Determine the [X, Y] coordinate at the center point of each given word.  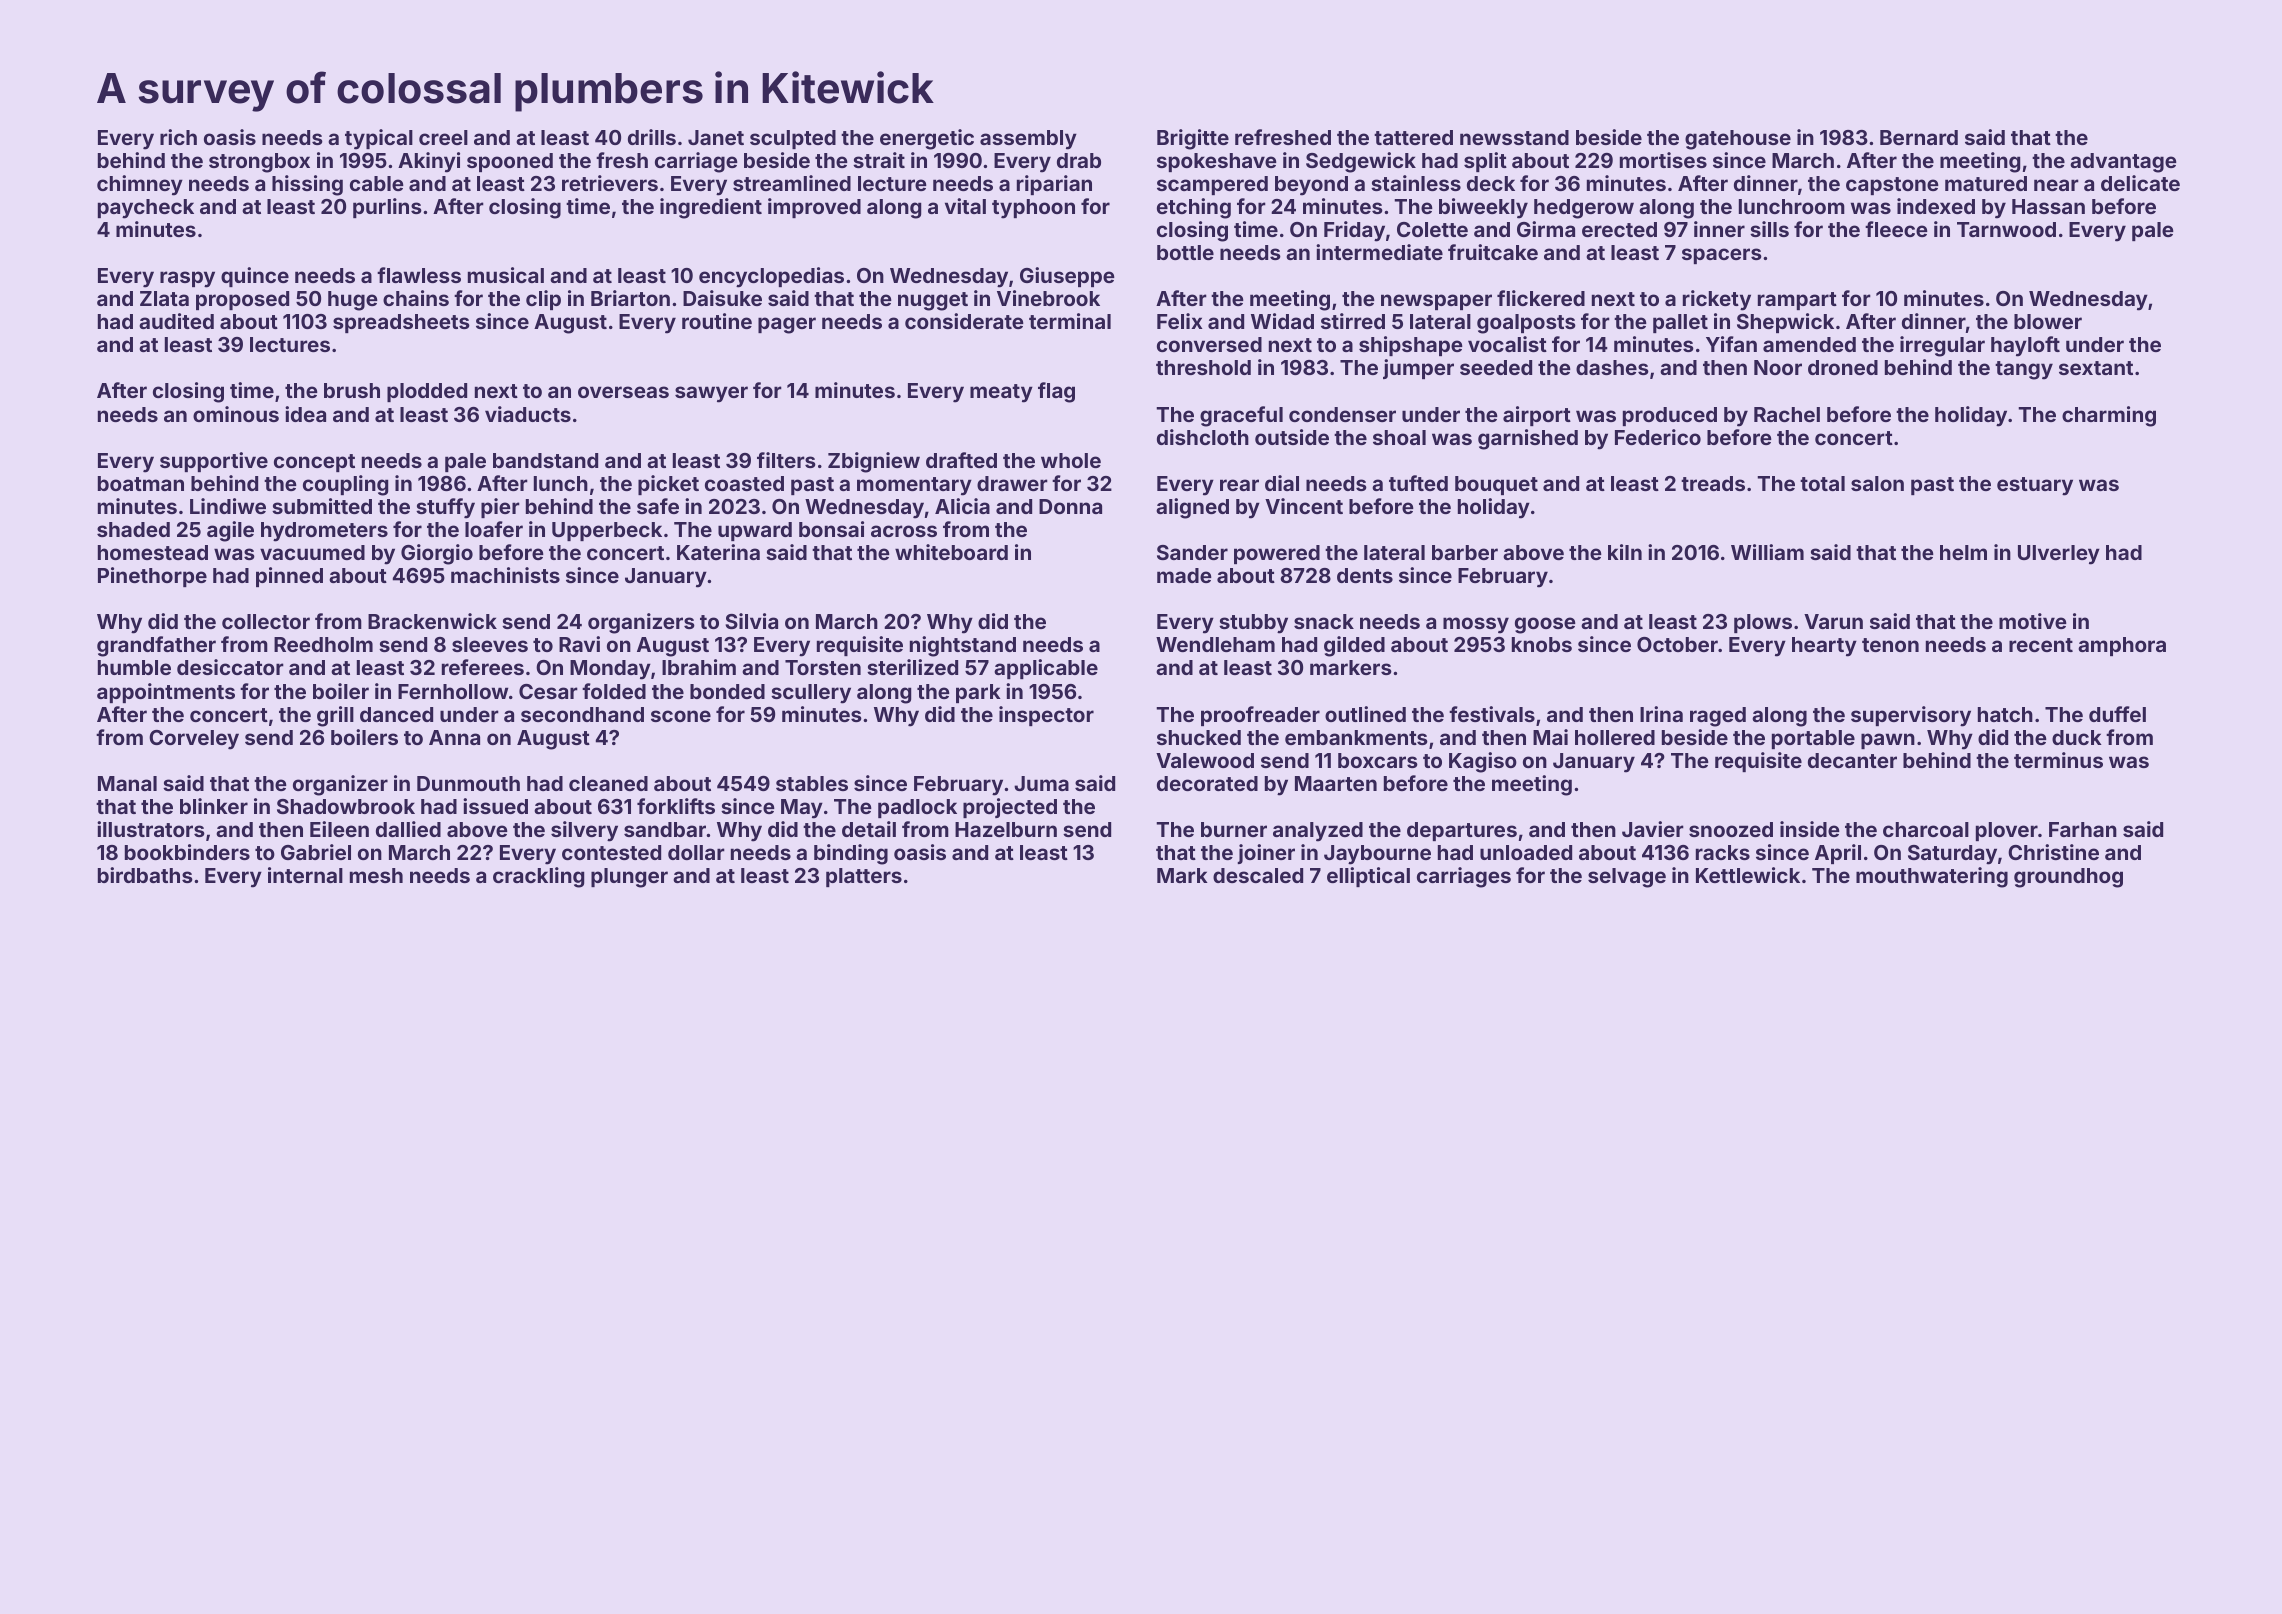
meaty [1001, 393]
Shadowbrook [346, 806]
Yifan [1731, 344]
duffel [2117, 714]
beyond [1311, 186]
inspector [1046, 716]
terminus [2058, 760]
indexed [1936, 206]
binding [851, 854]
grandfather [156, 646]
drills [652, 137]
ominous [236, 414]
